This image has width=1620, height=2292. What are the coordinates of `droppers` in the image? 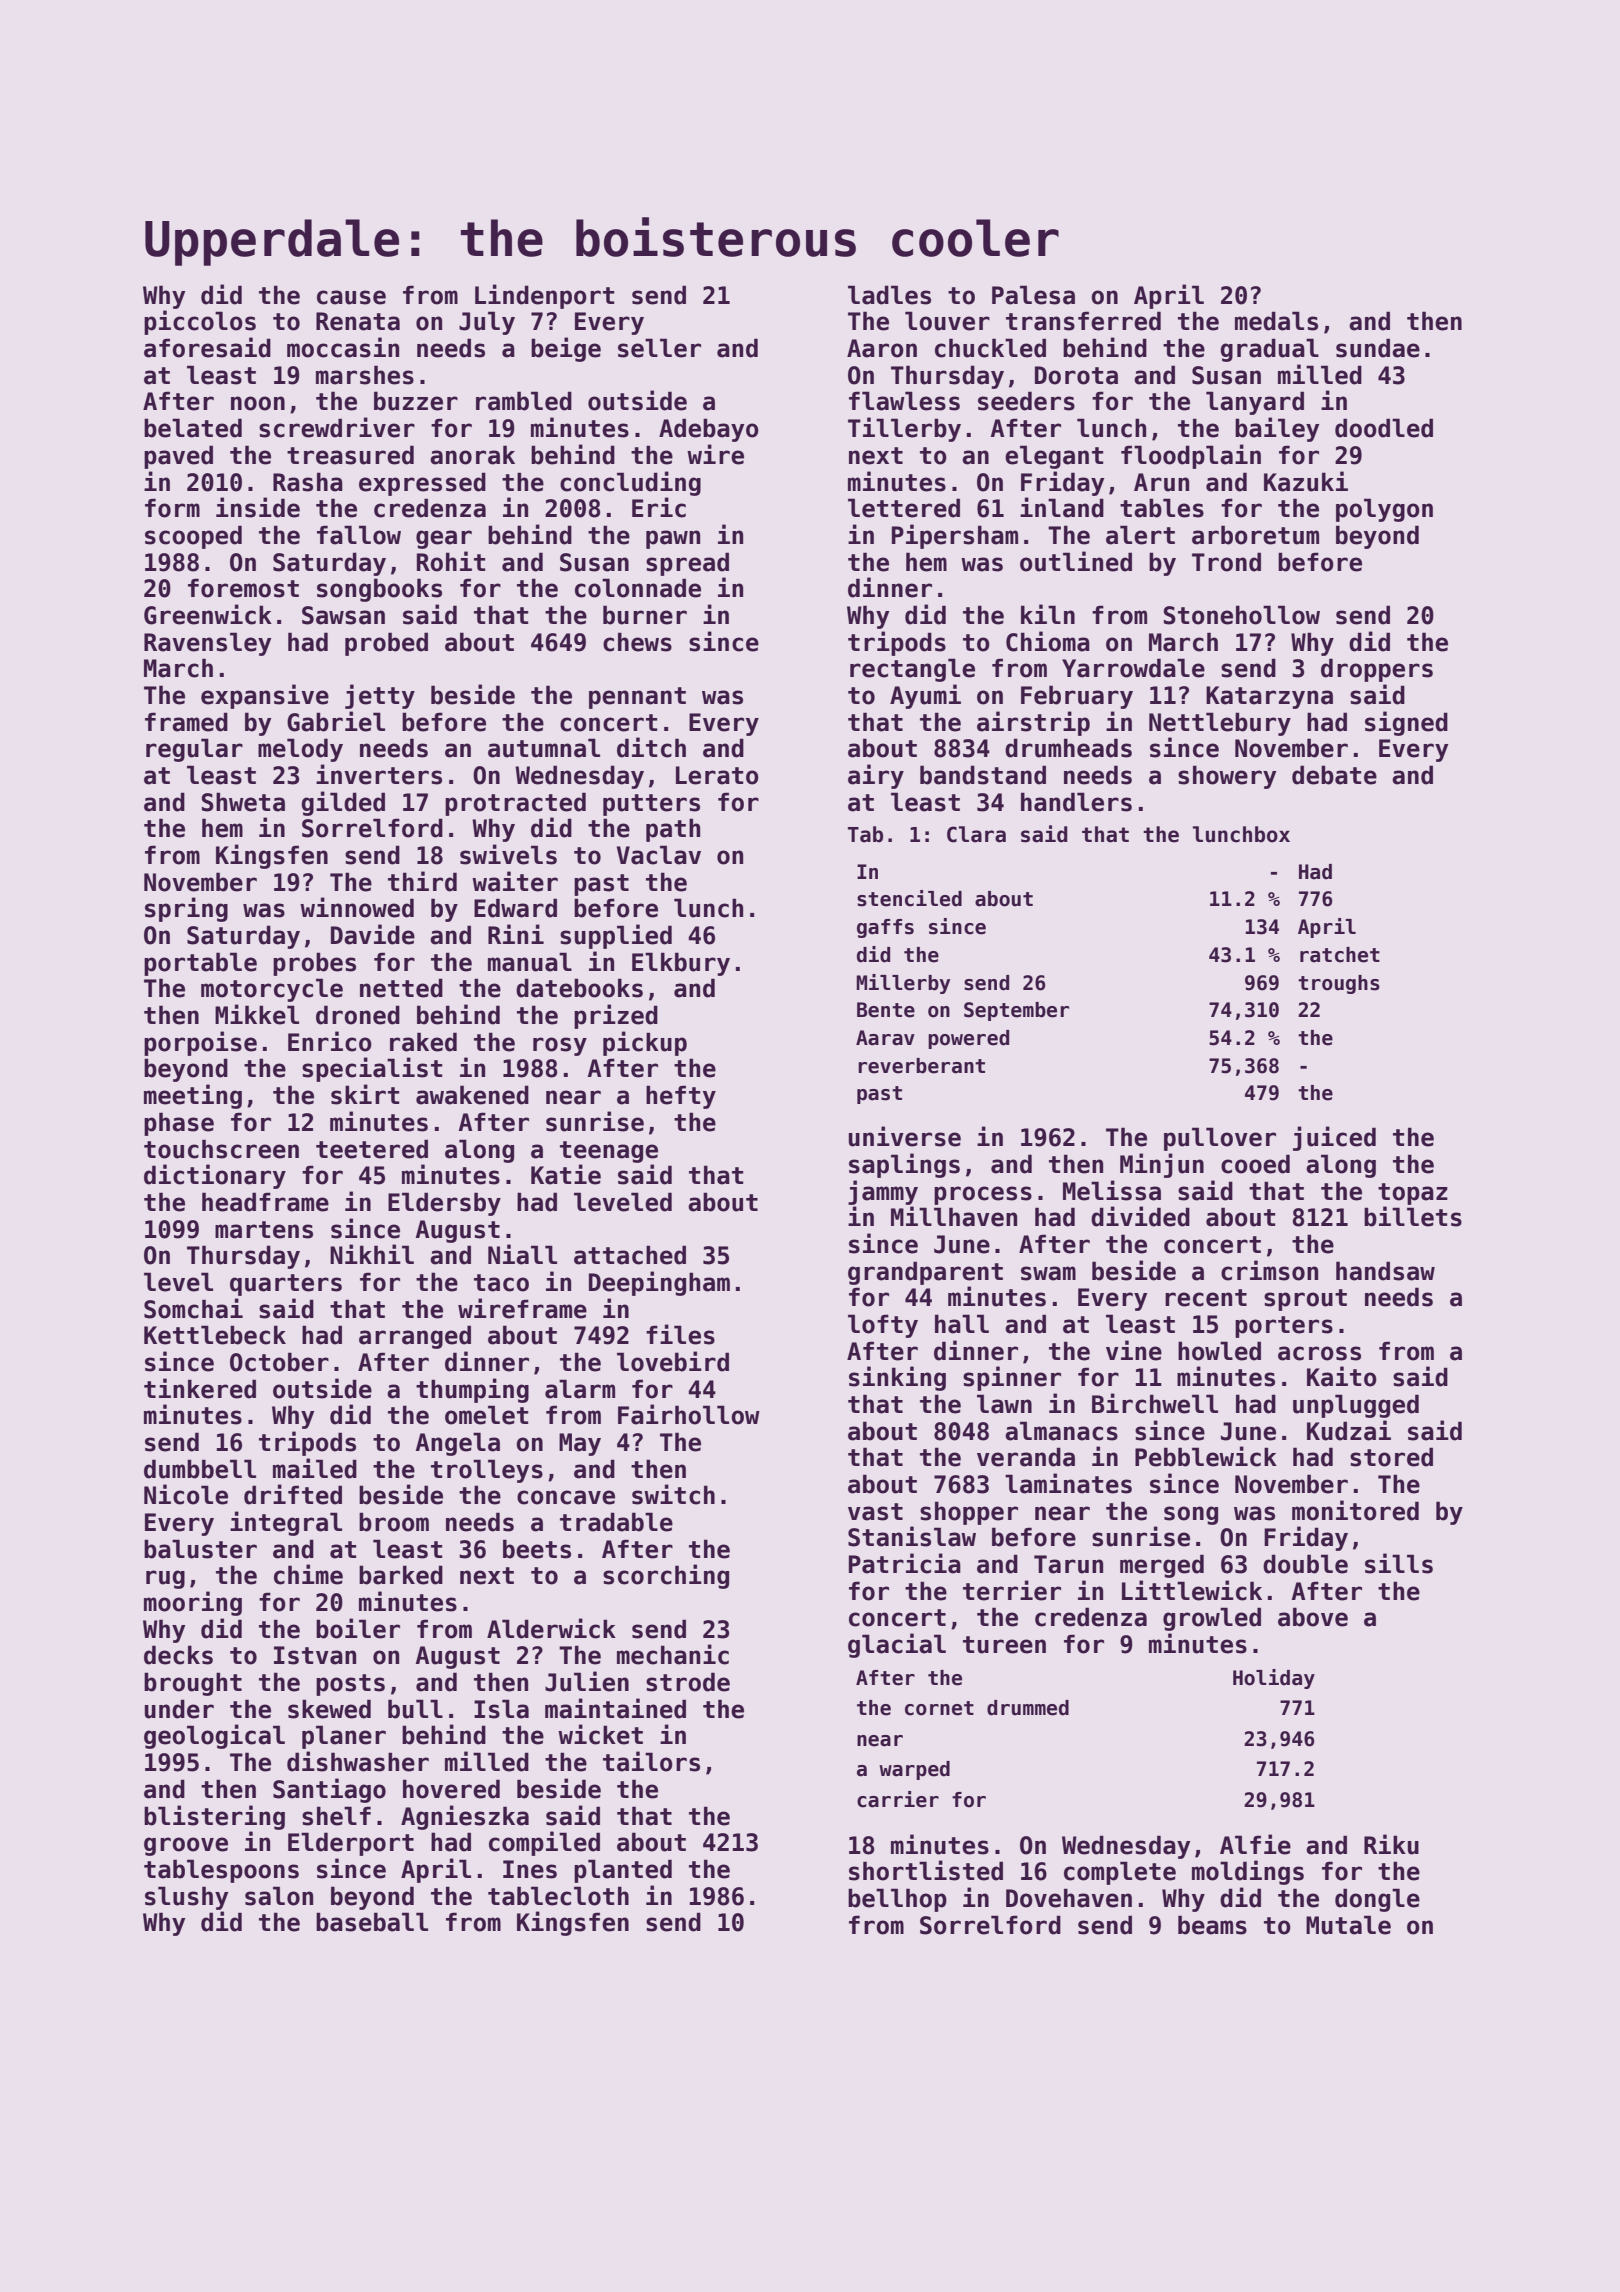 It's located at (1377, 670).
